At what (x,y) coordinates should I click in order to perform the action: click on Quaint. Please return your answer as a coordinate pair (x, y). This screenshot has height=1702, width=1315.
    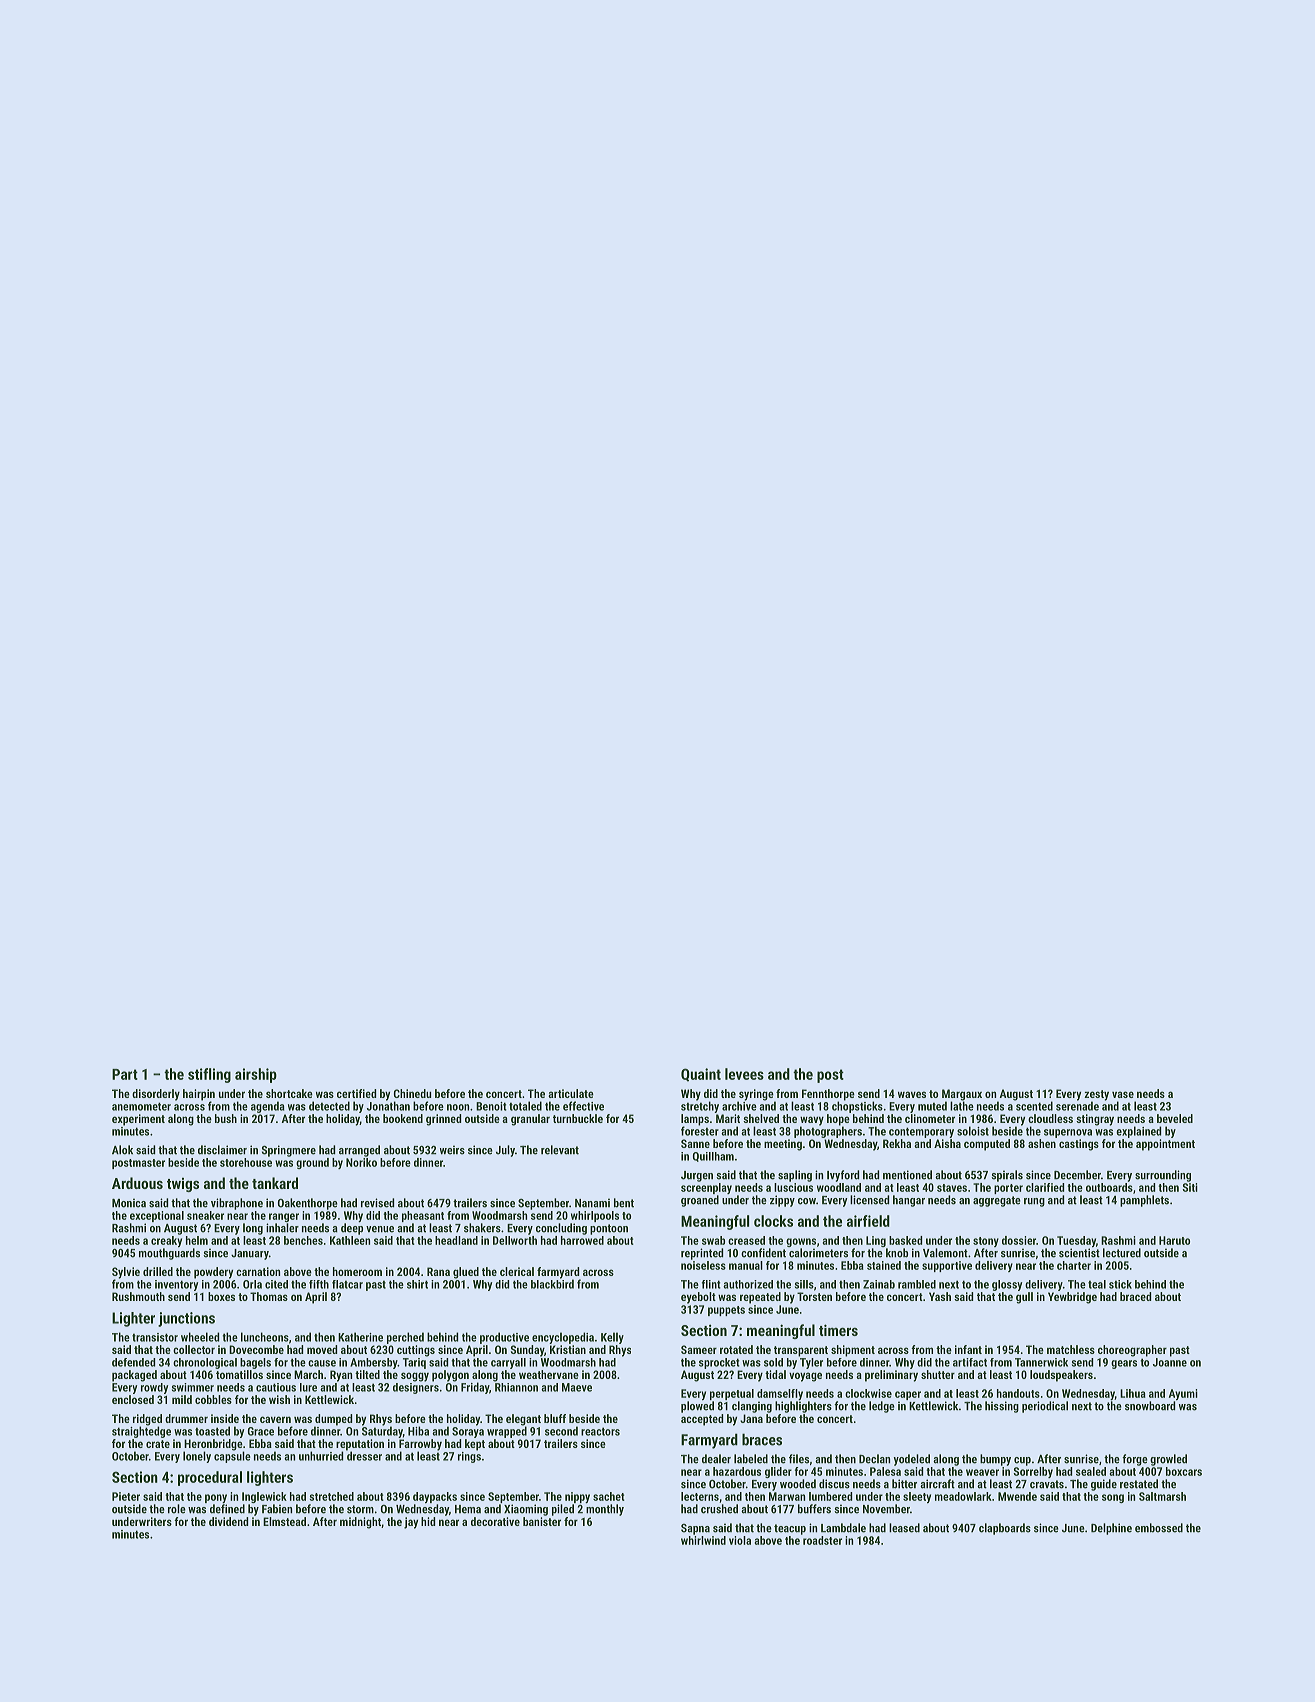
    Looking at the image, I should click on (701, 1075).
